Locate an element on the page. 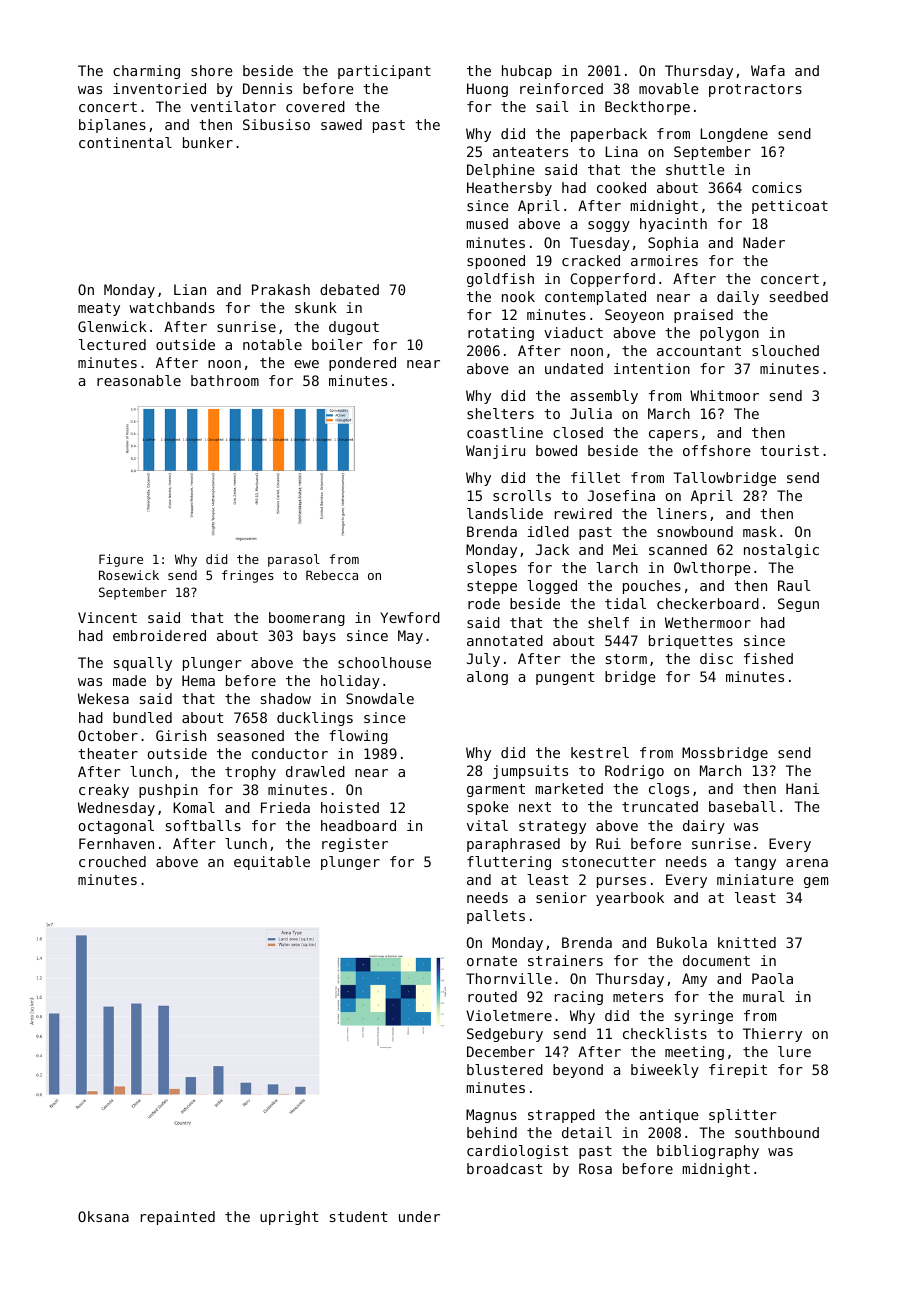 This image has width=908, height=1316. shuttle is located at coordinates (695, 169).
